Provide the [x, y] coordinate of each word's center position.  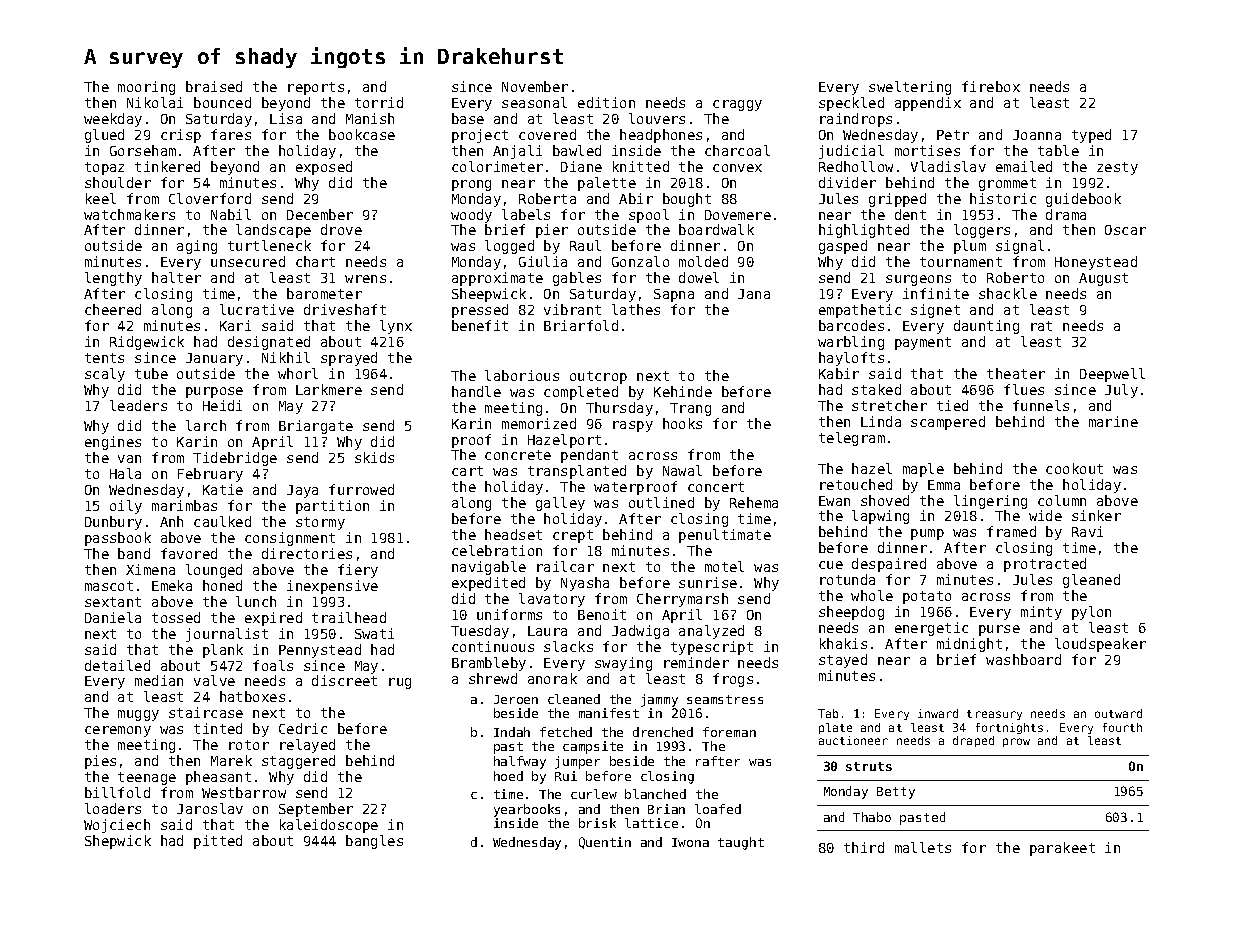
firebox [991, 86]
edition [606, 102]
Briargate [316, 427]
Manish [370, 118]
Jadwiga [640, 632]
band [134, 553]
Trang [690, 409]
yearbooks [527, 810]
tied [952, 405]
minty [1041, 613]
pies [100, 762]
